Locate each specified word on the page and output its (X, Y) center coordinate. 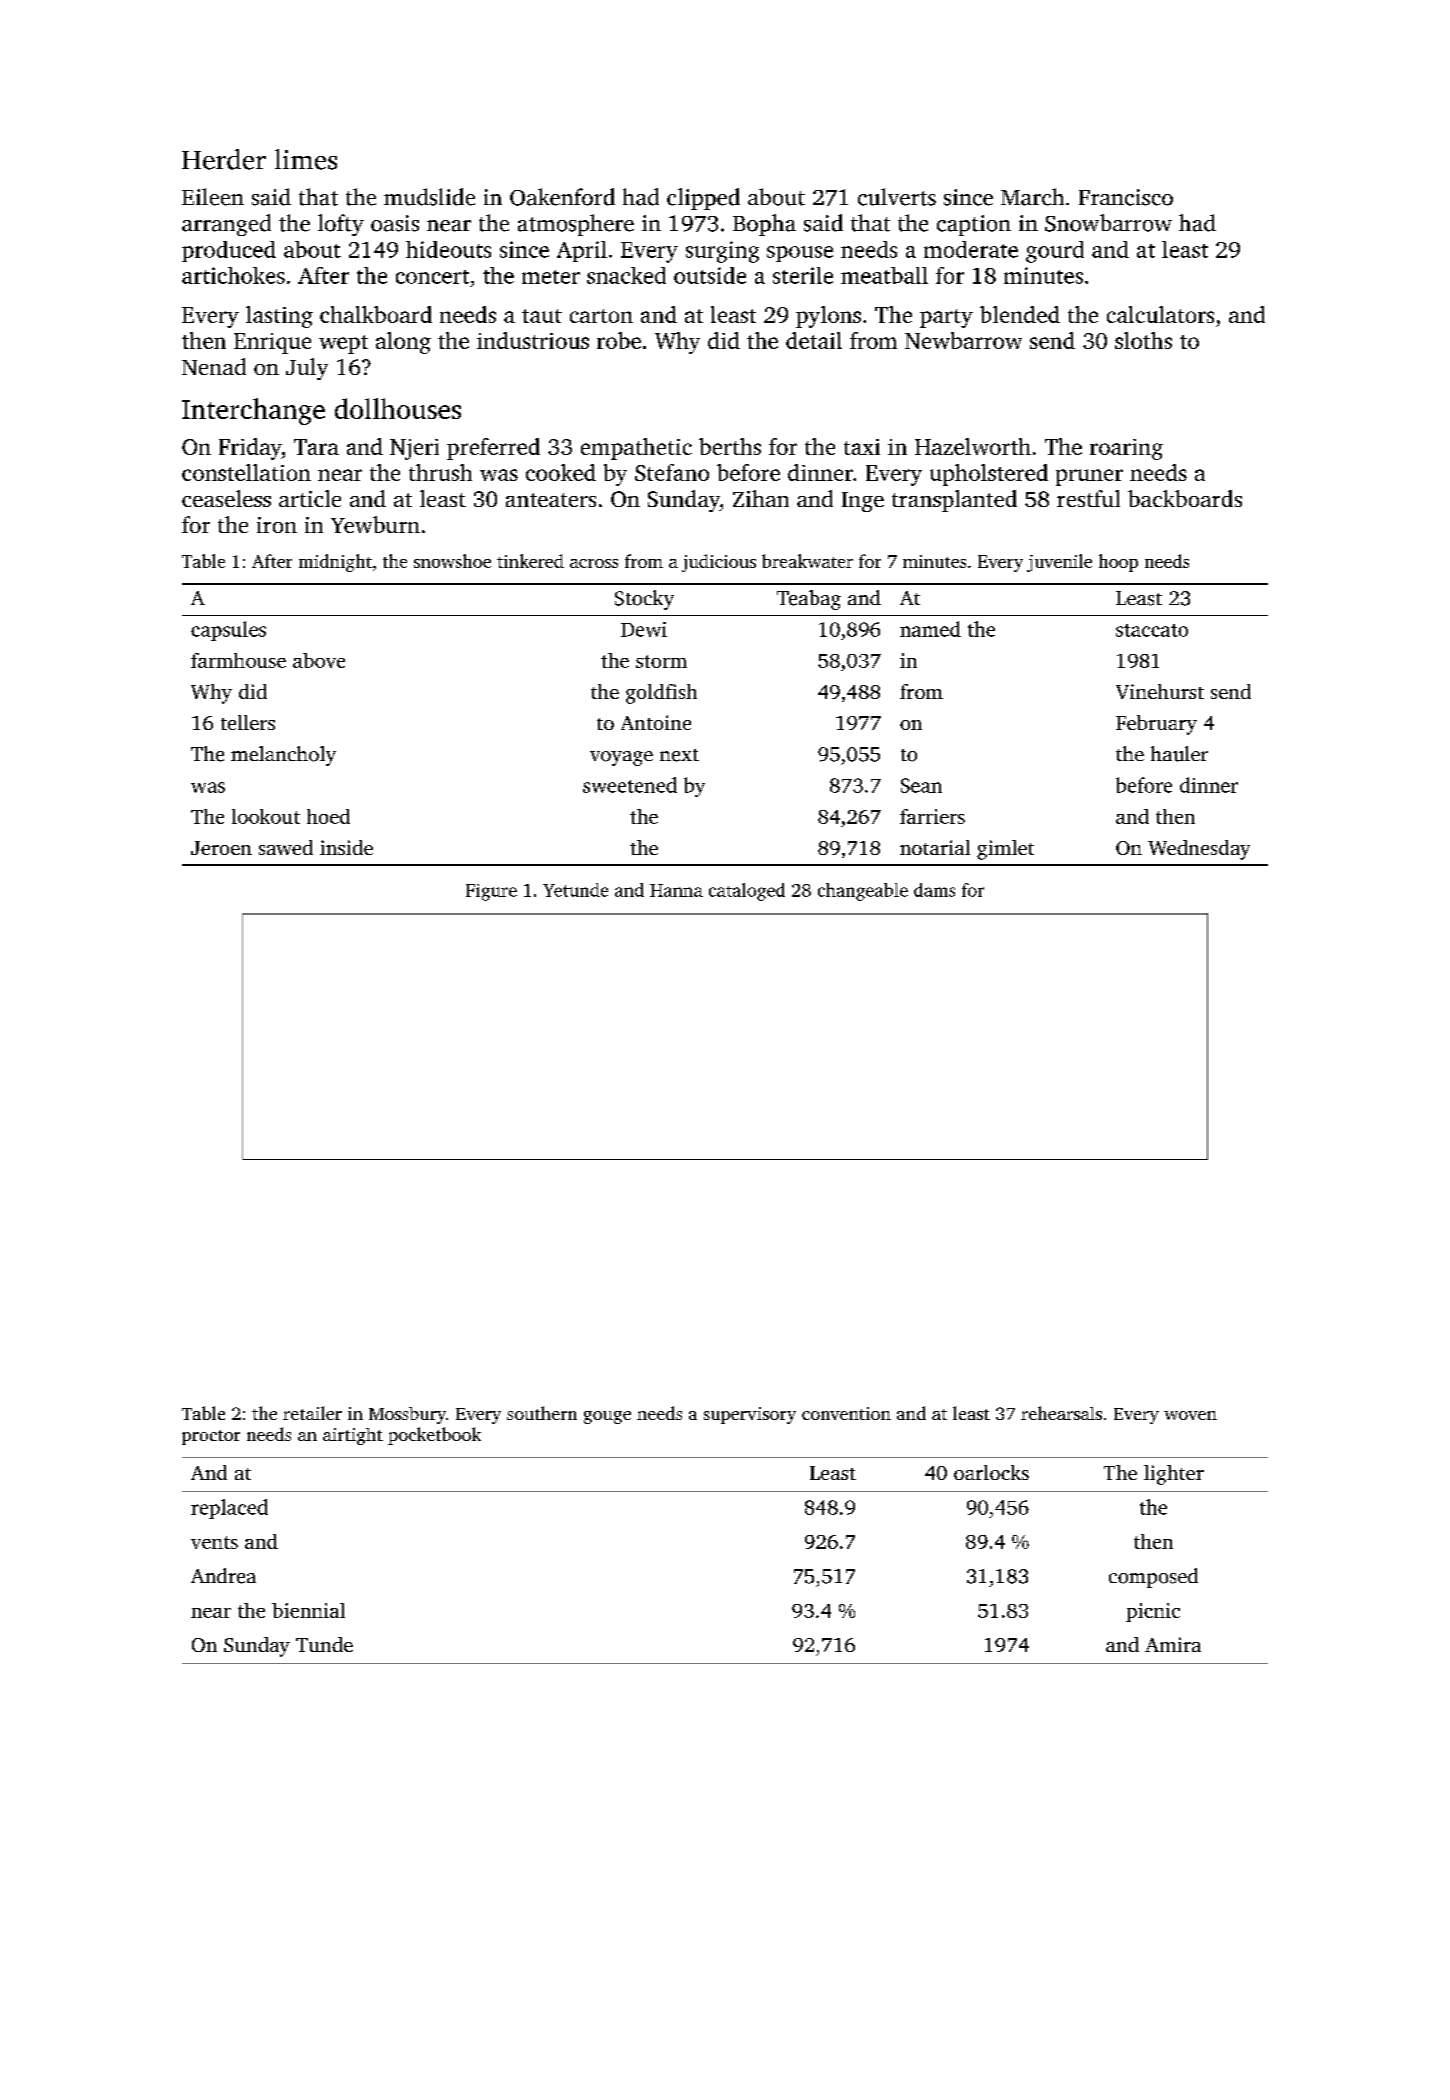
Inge (863, 502)
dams (934, 890)
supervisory (750, 1415)
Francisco (1126, 197)
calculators (1160, 314)
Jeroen (221, 848)
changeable (863, 892)
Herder (224, 159)
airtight (353, 1436)
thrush (440, 472)
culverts (897, 197)
